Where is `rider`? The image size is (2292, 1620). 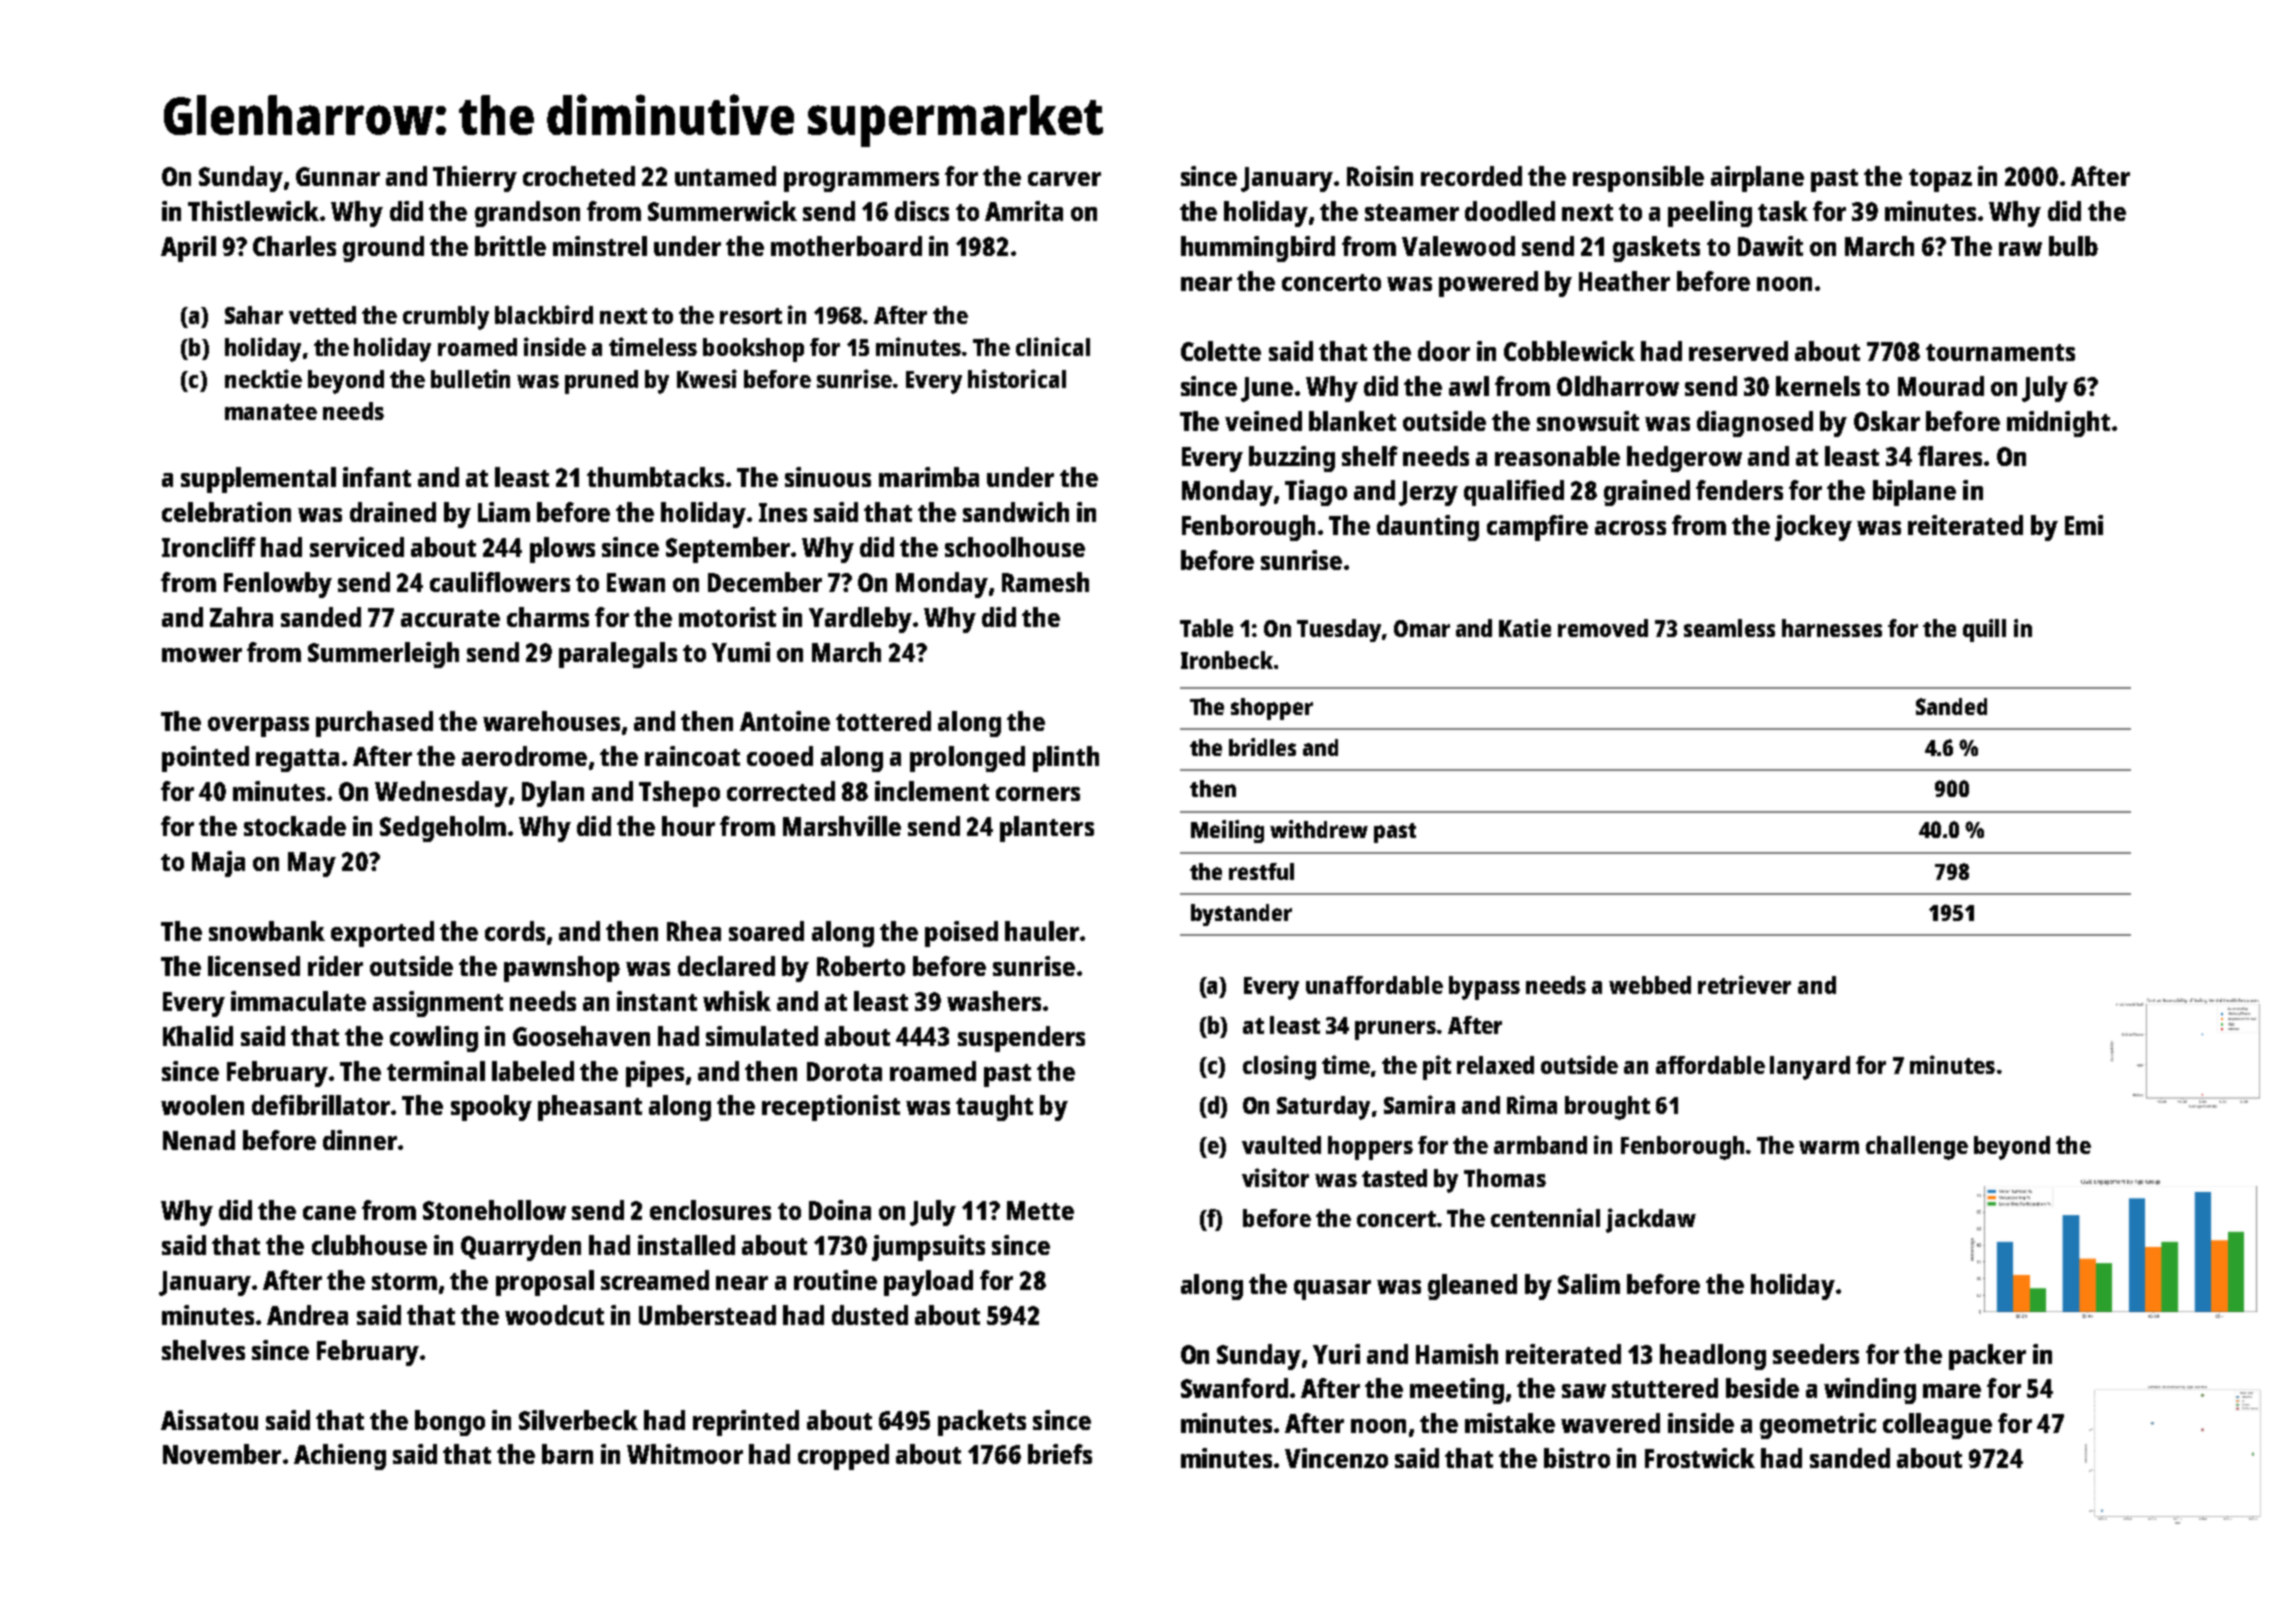
rider is located at coordinates (335, 966).
